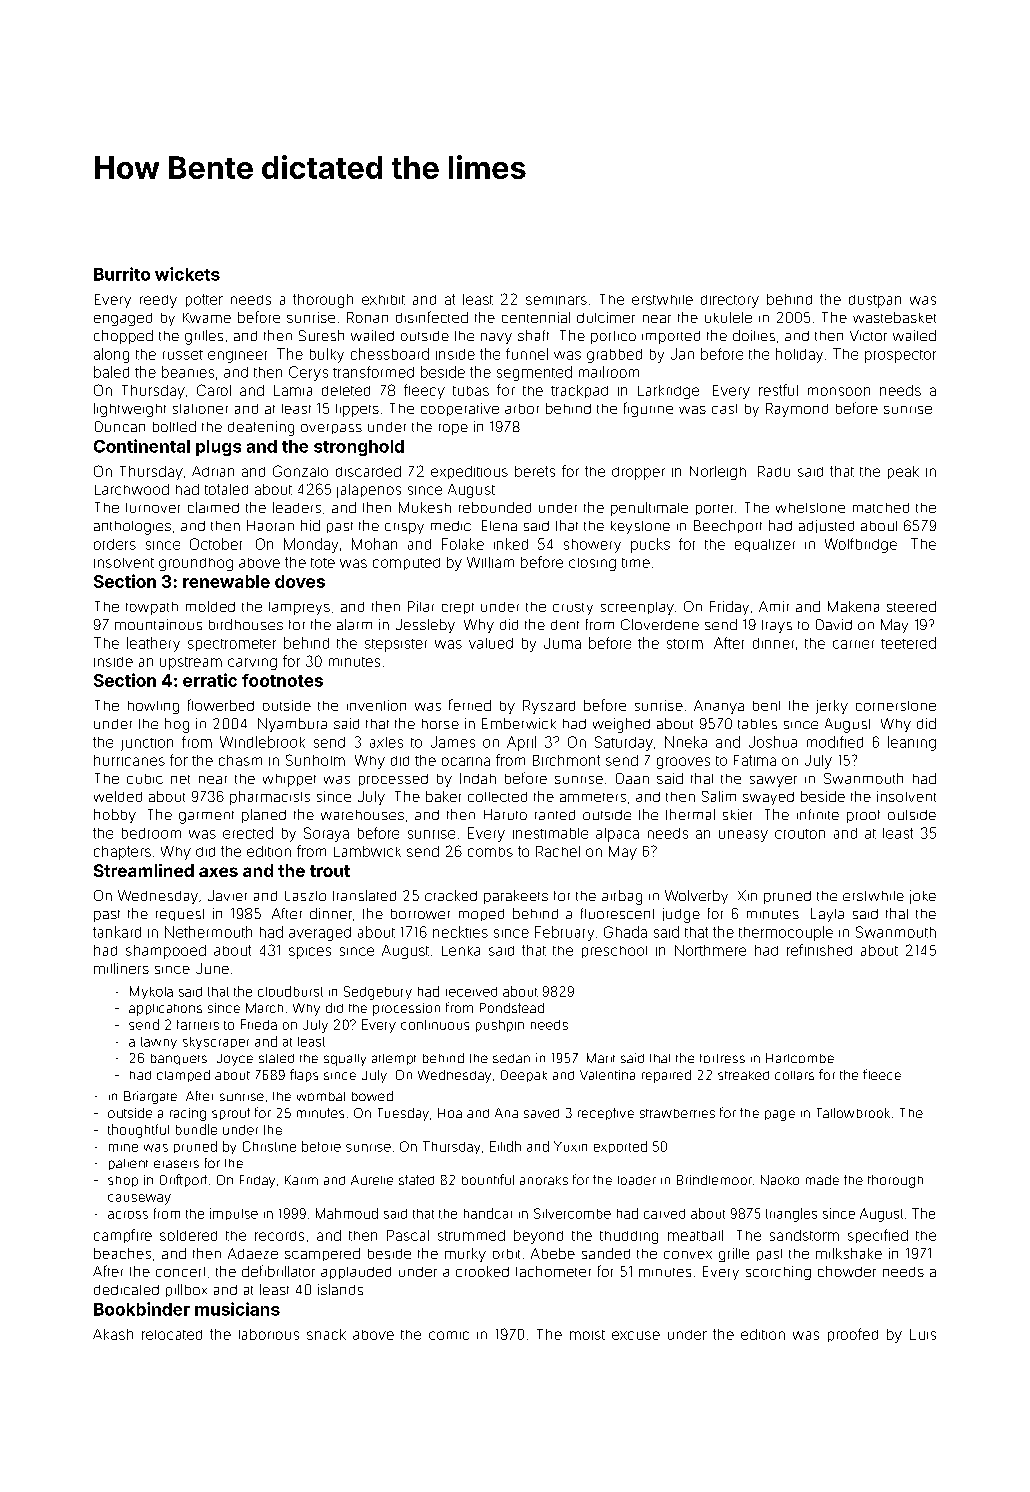 The width and height of the screenshot is (1030, 1492). Describe the element at coordinates (900, 356) in the screenshot. I see `prospector` at that location.
